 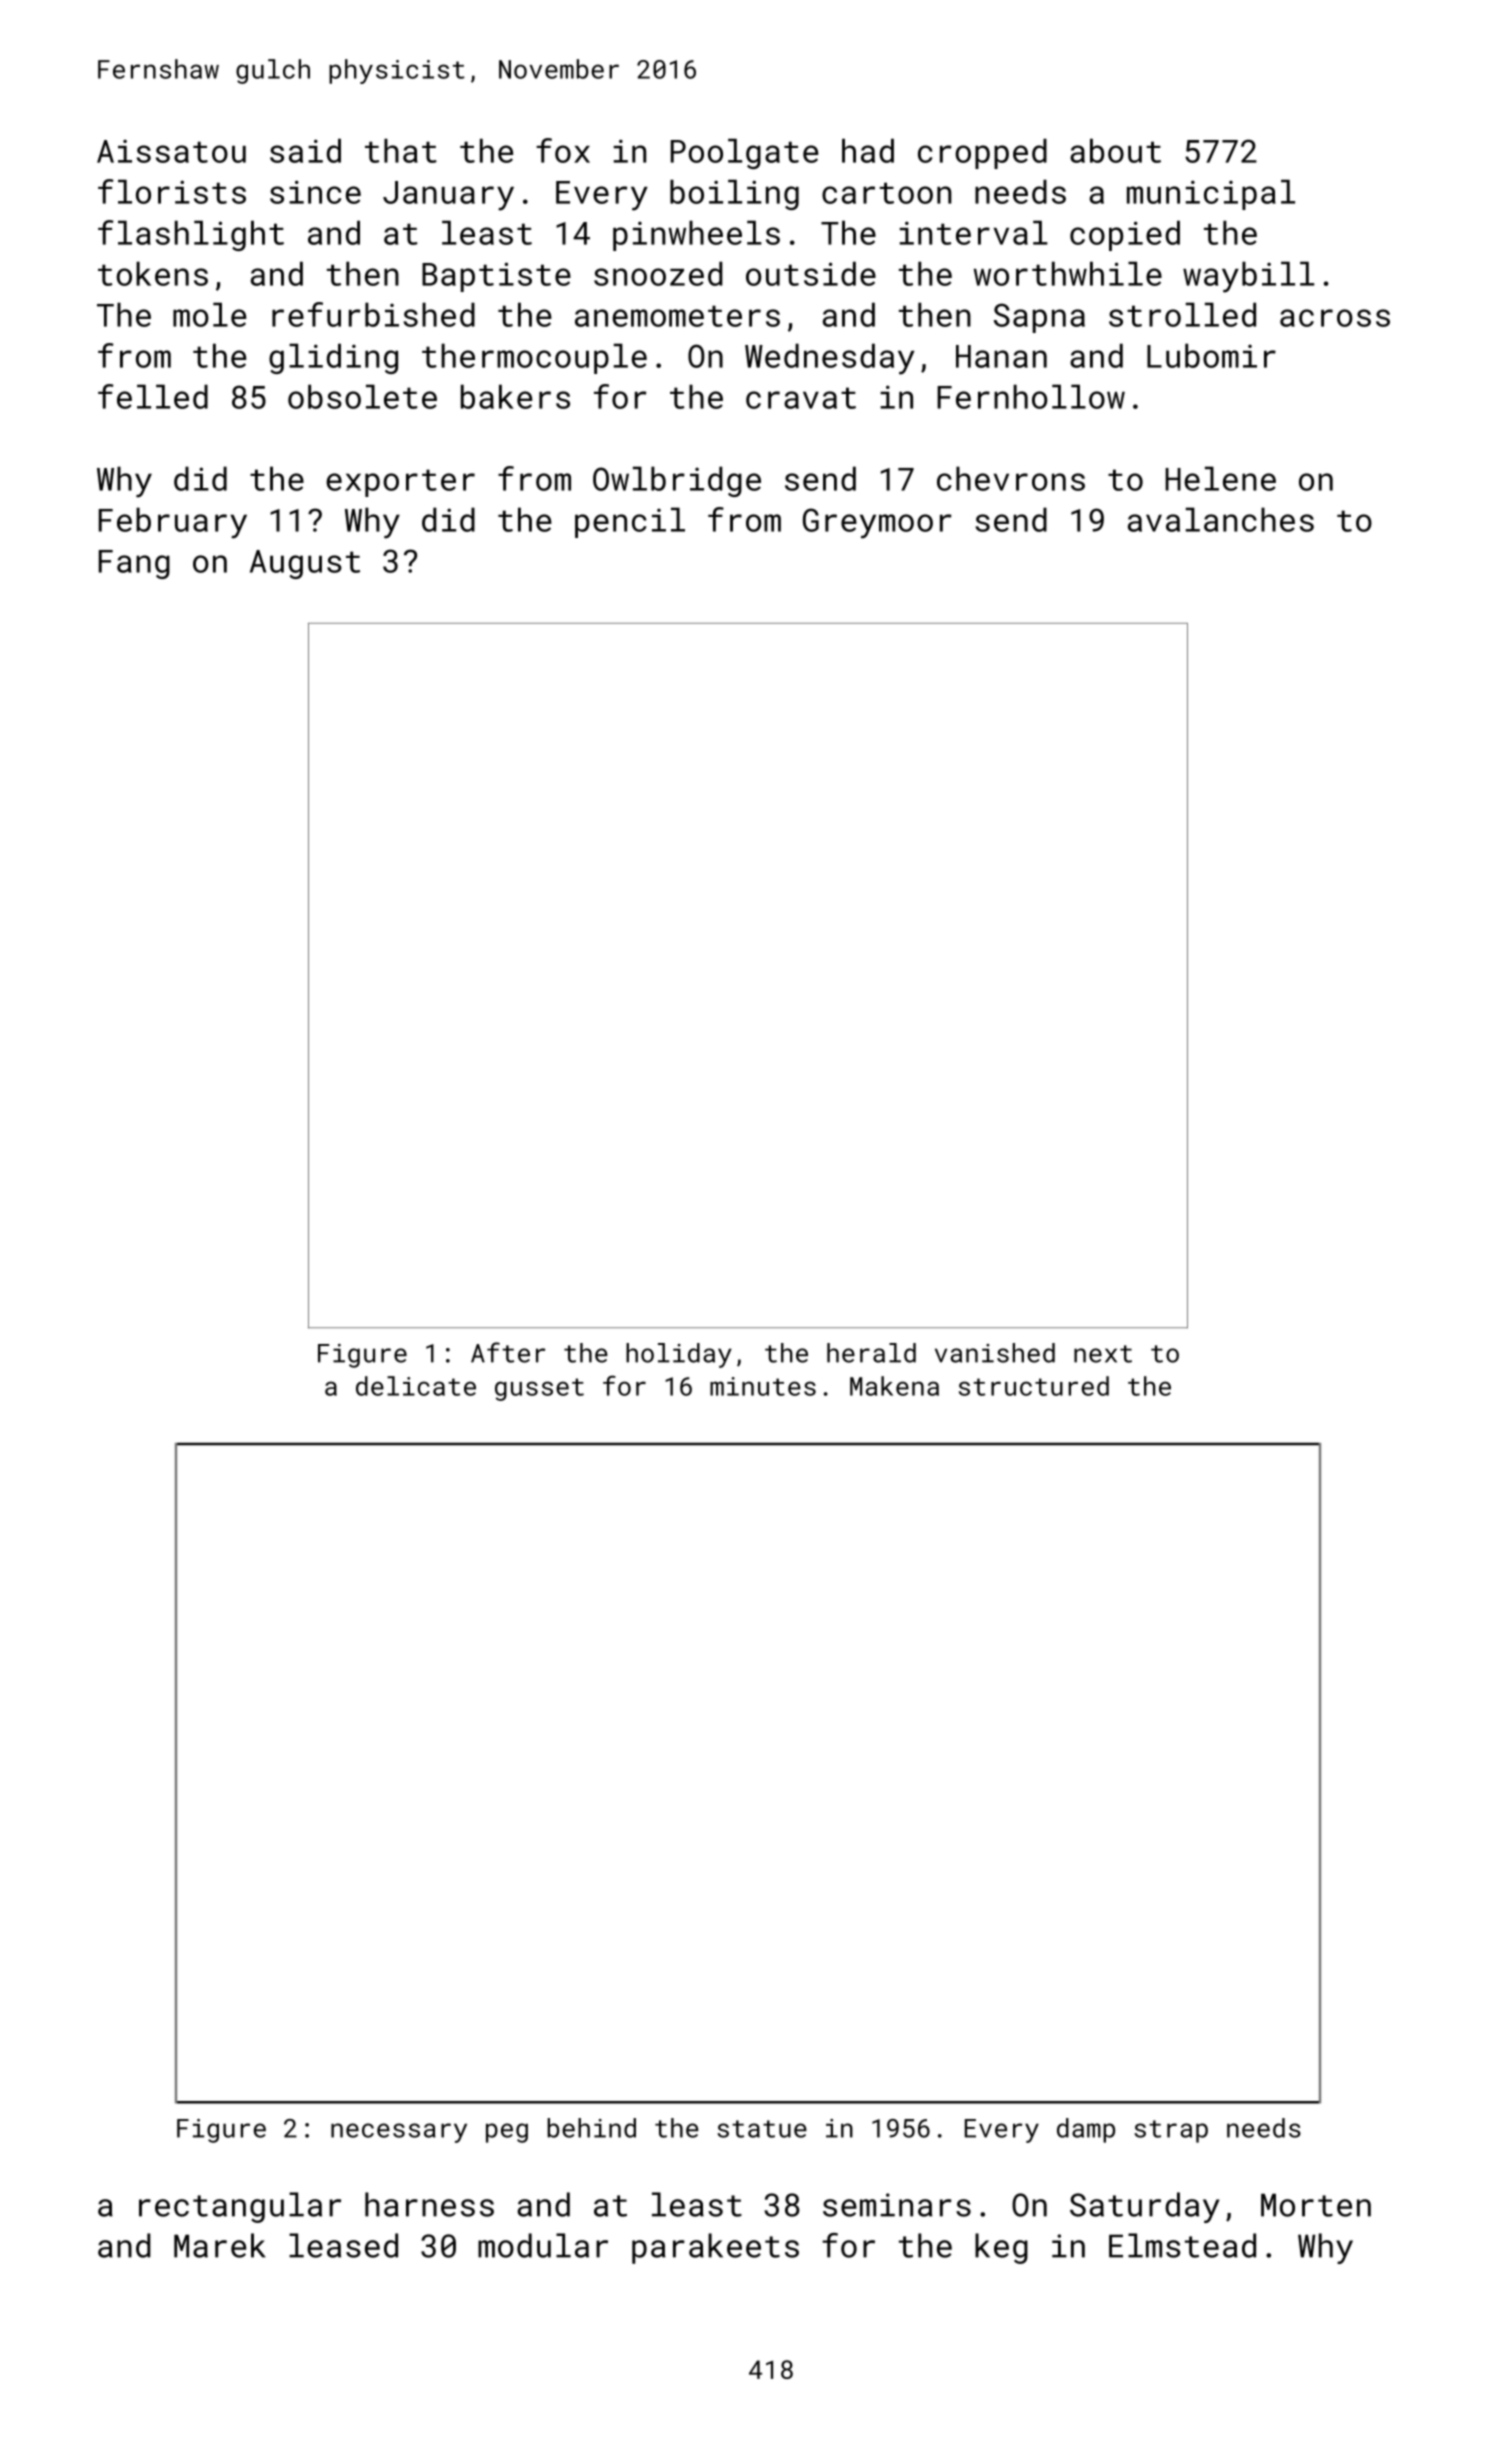 What do you see at coordinates (877, 523) in the screenshot?
I see `Greymoor` at bounding box center [877, 523].
